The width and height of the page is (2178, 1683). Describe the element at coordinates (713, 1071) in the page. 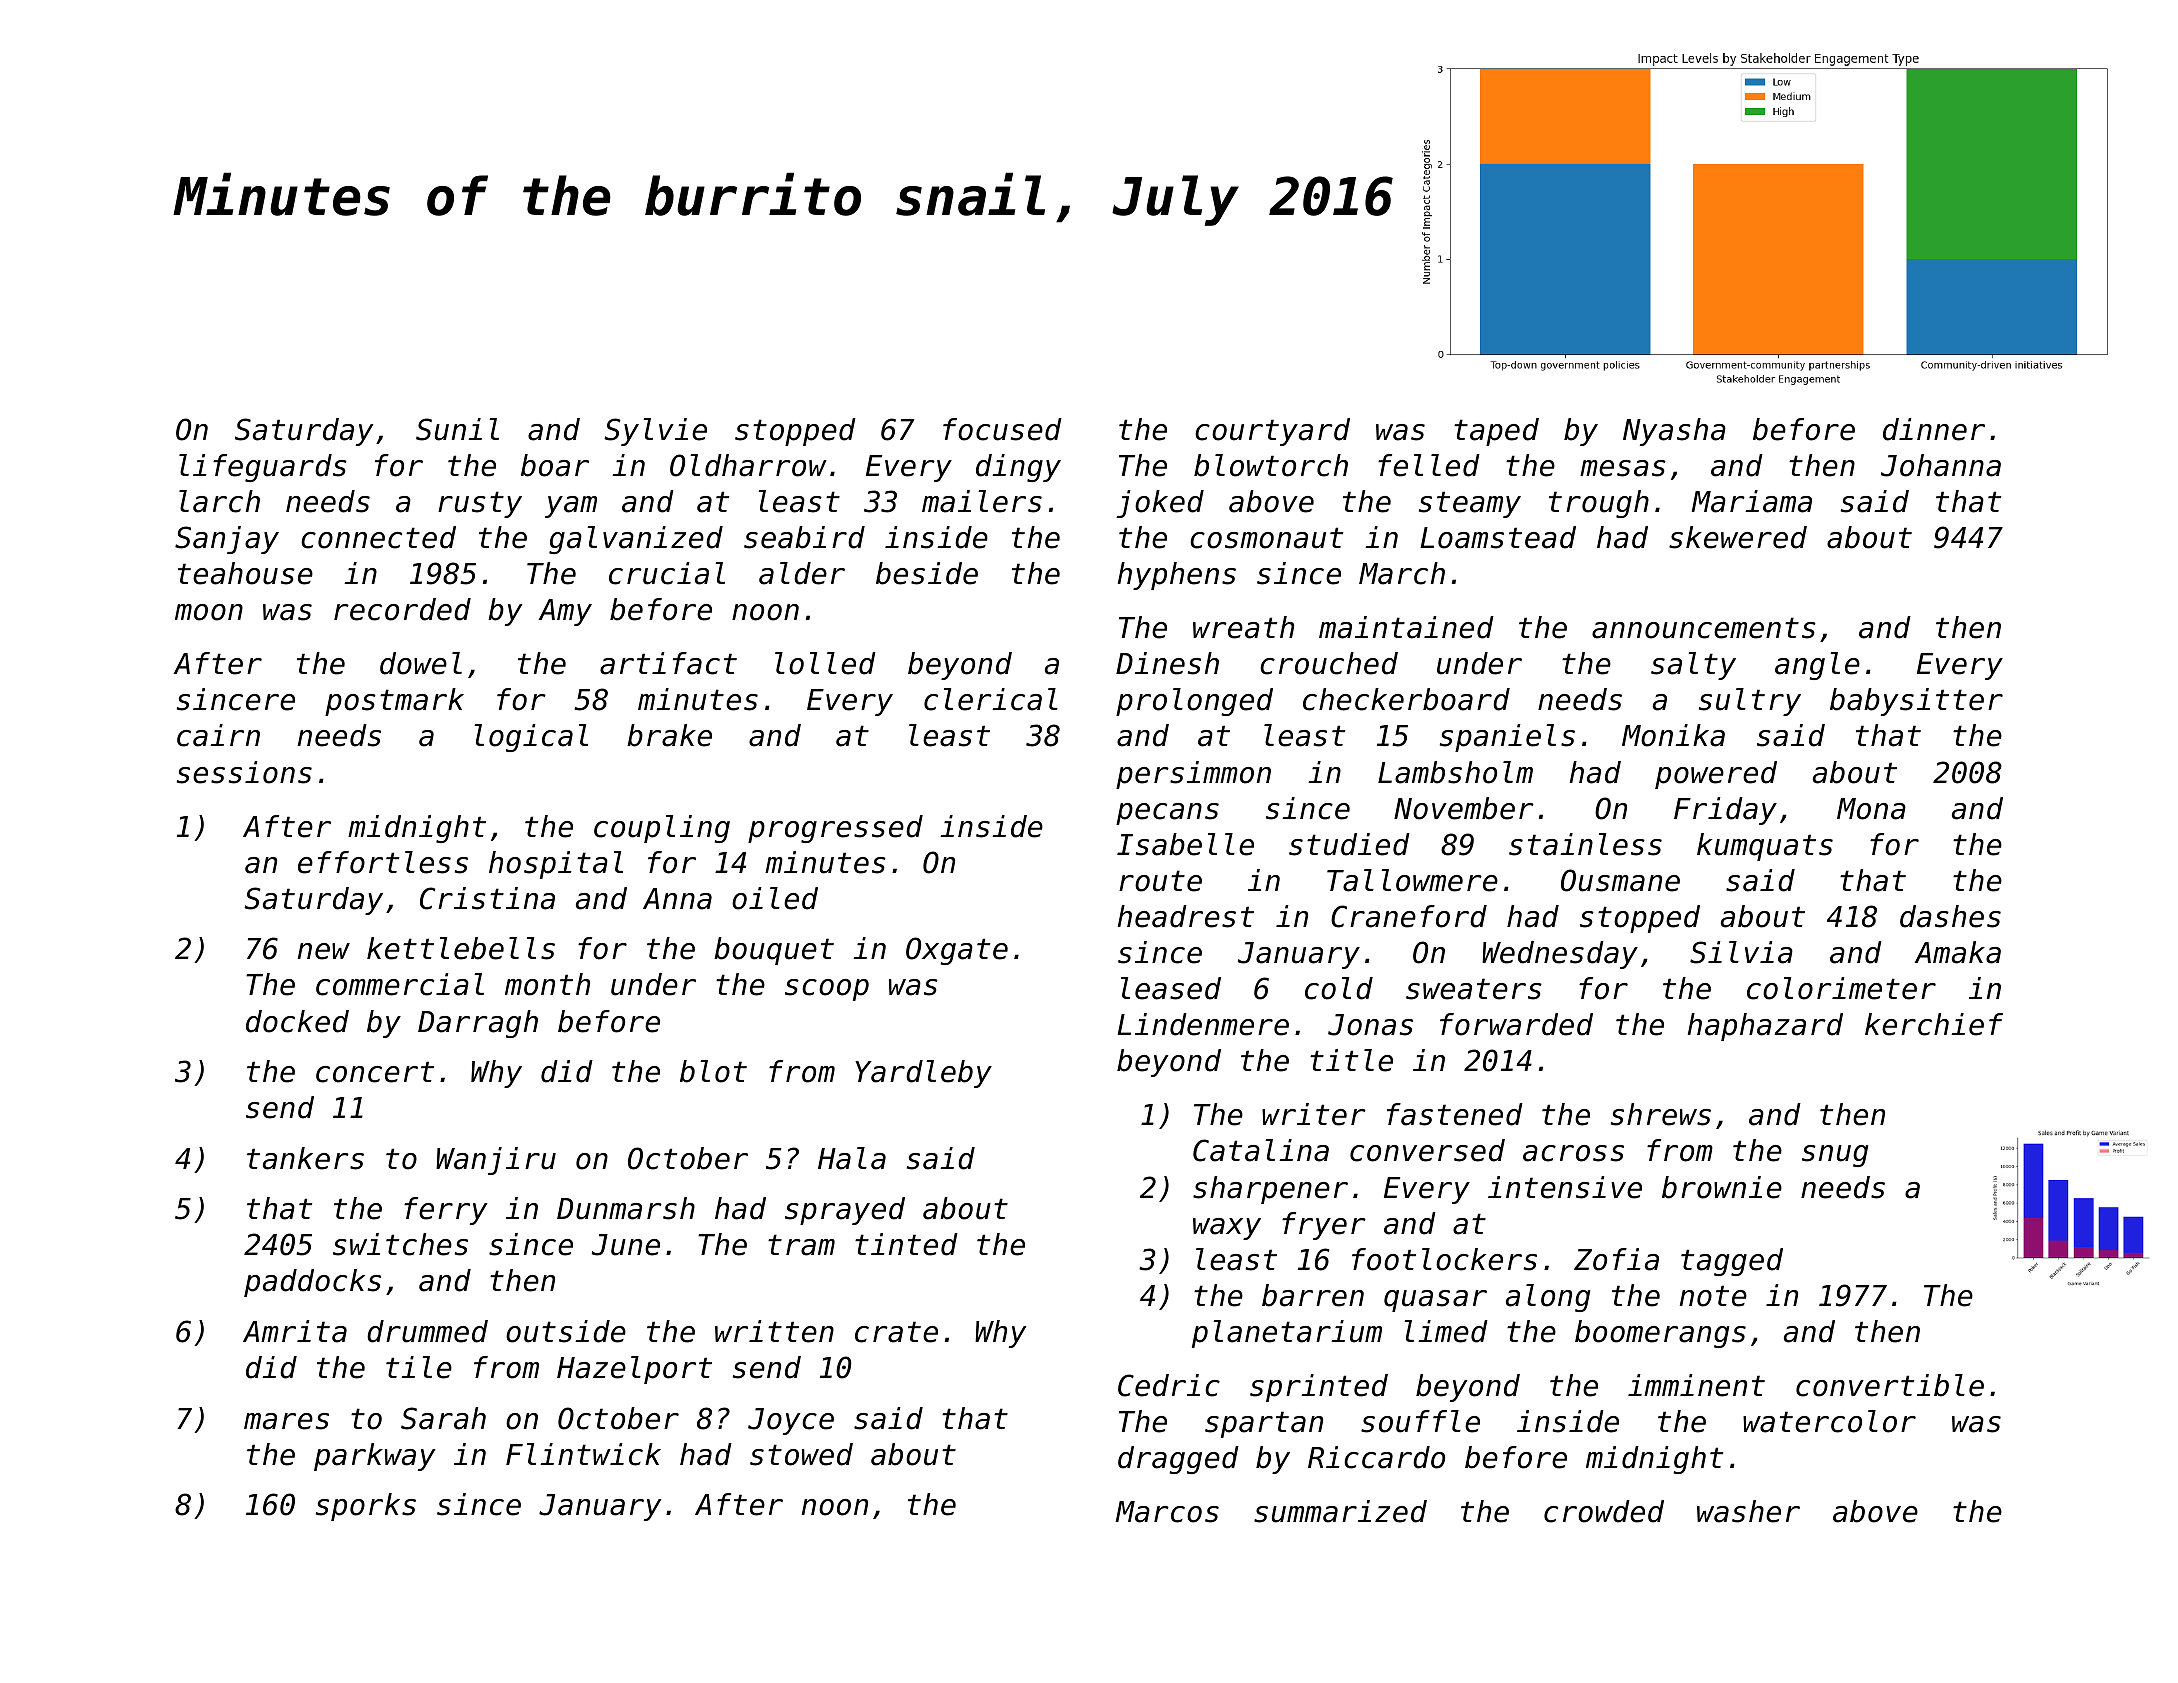

I see `blot` at that location.
